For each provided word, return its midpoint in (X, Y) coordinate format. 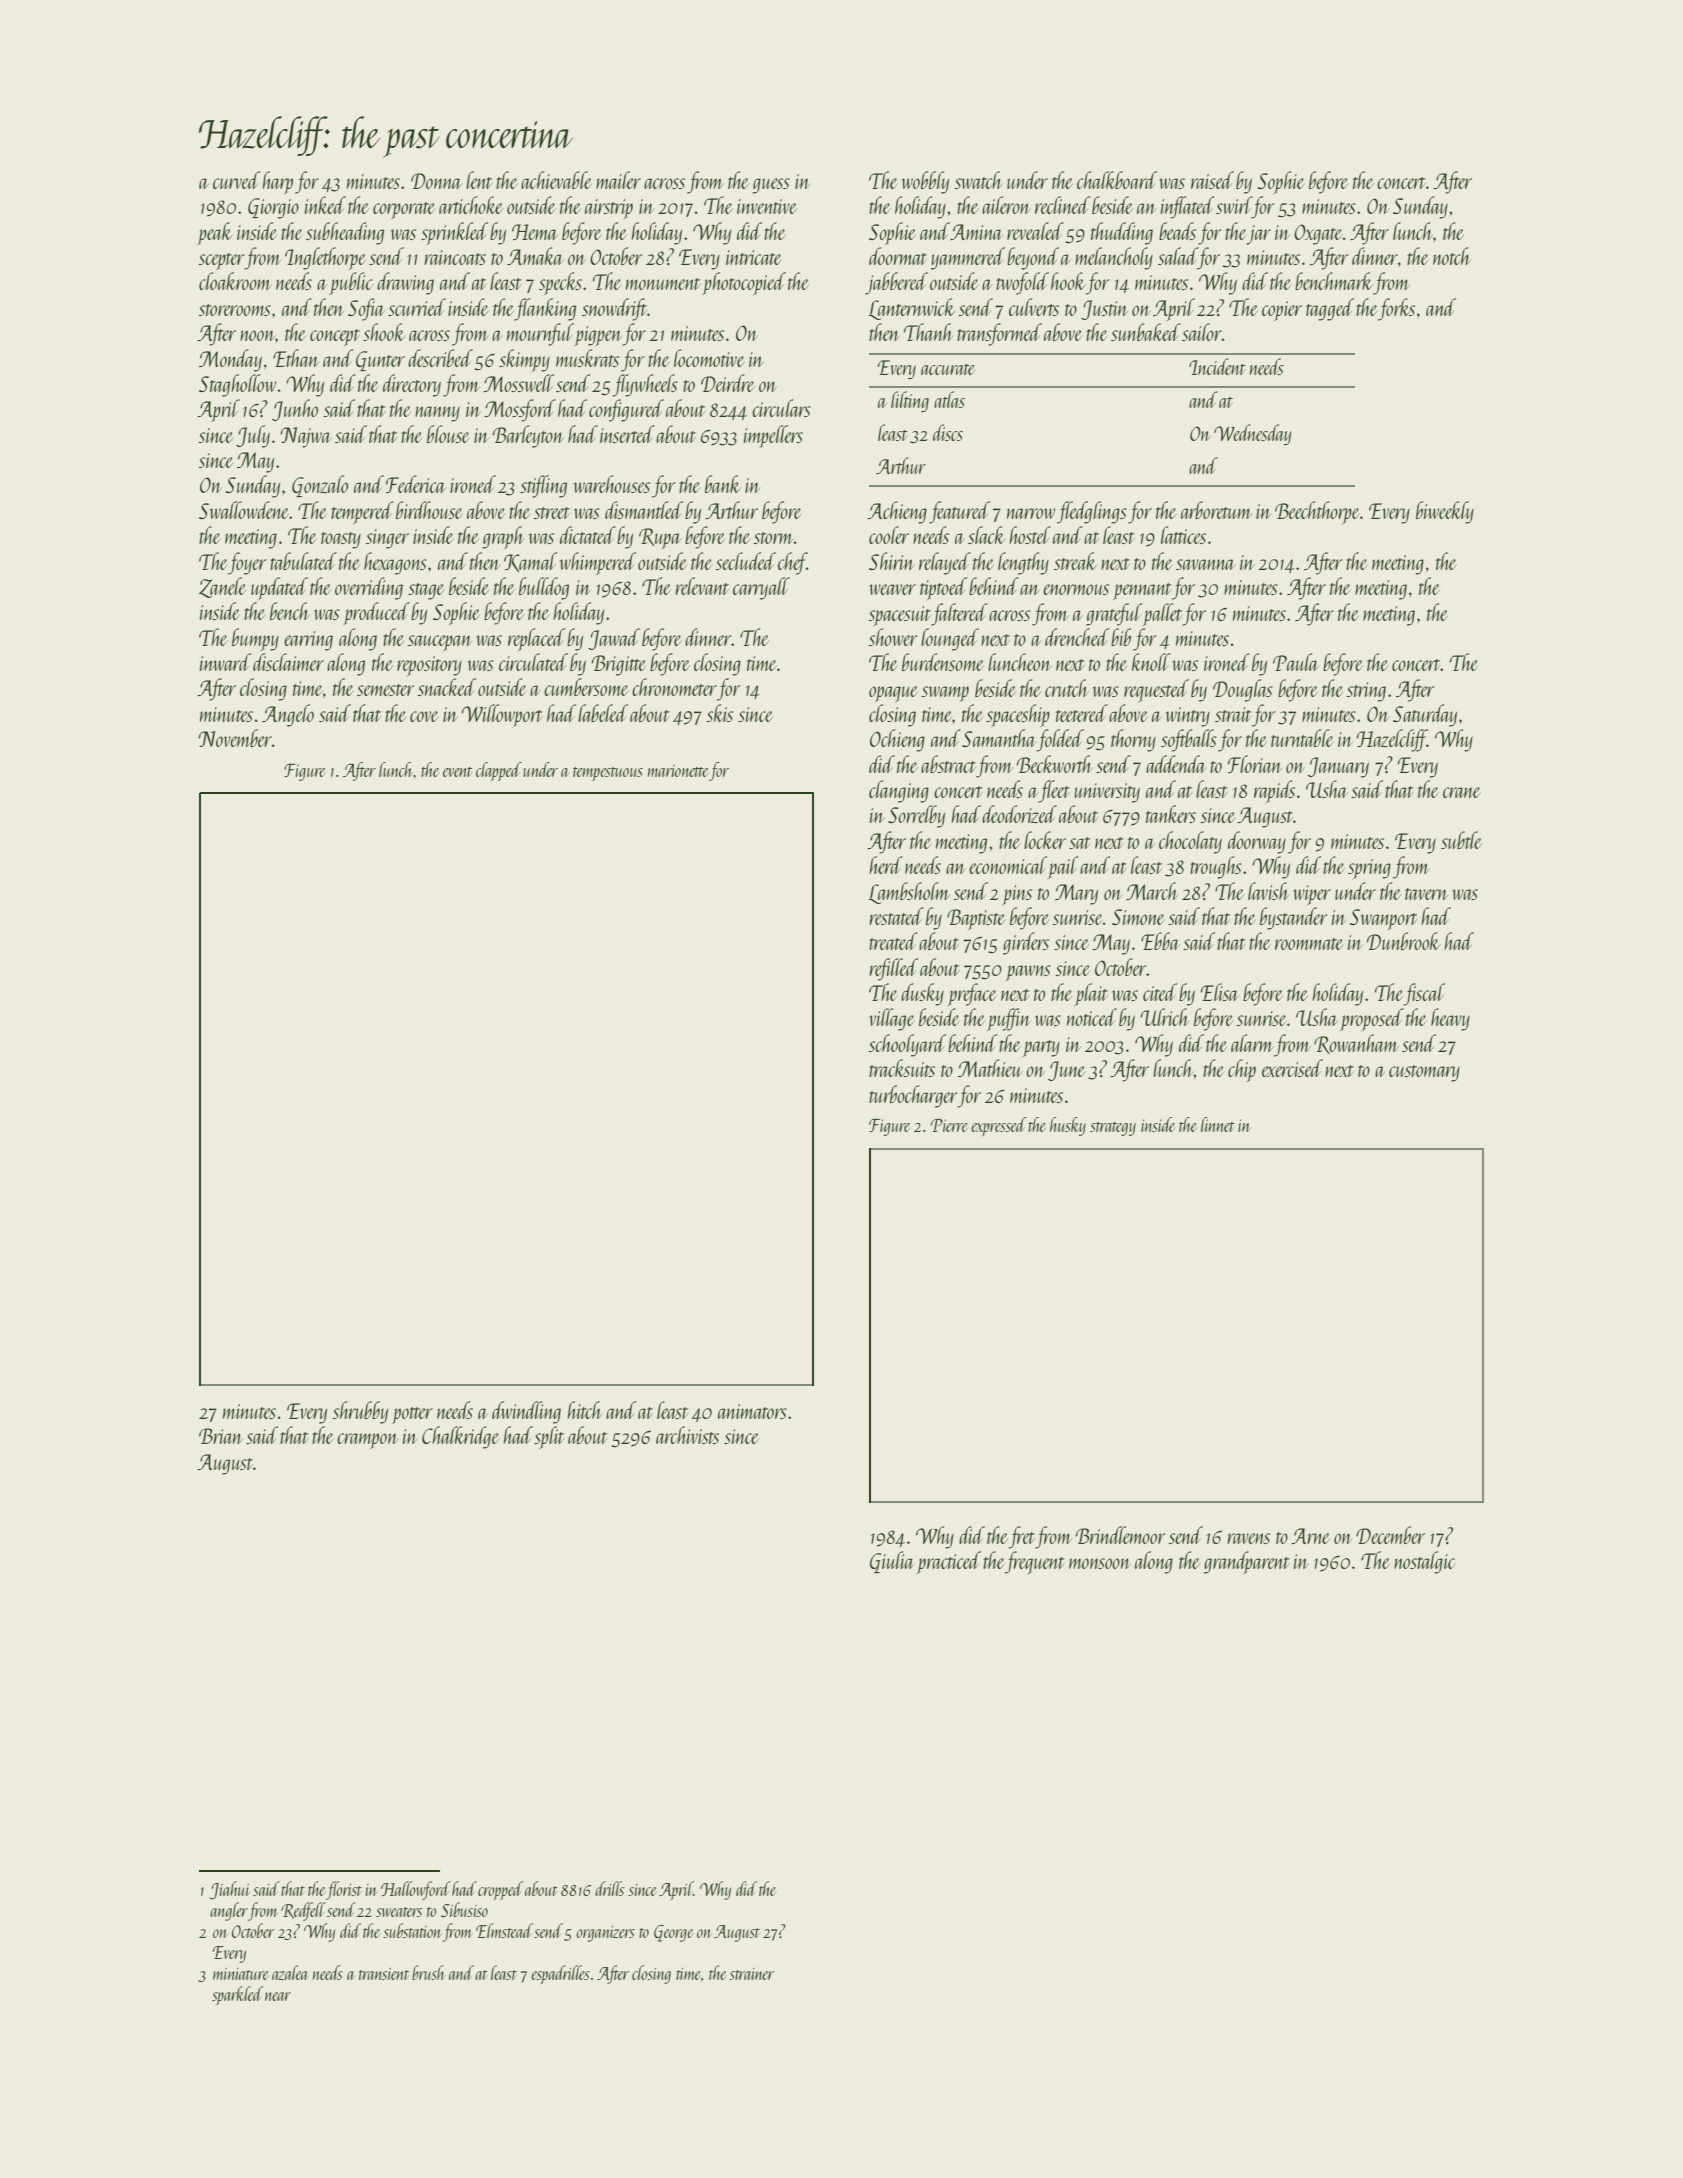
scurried (417, 307)
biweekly (1445, 512)
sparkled (237, 1995)
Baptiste (976, 919)
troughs (1216, 867)
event (457, 772)
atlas (949, 399)
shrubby (360, 1412)
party (1041, 1048)
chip (1242, 1070)
